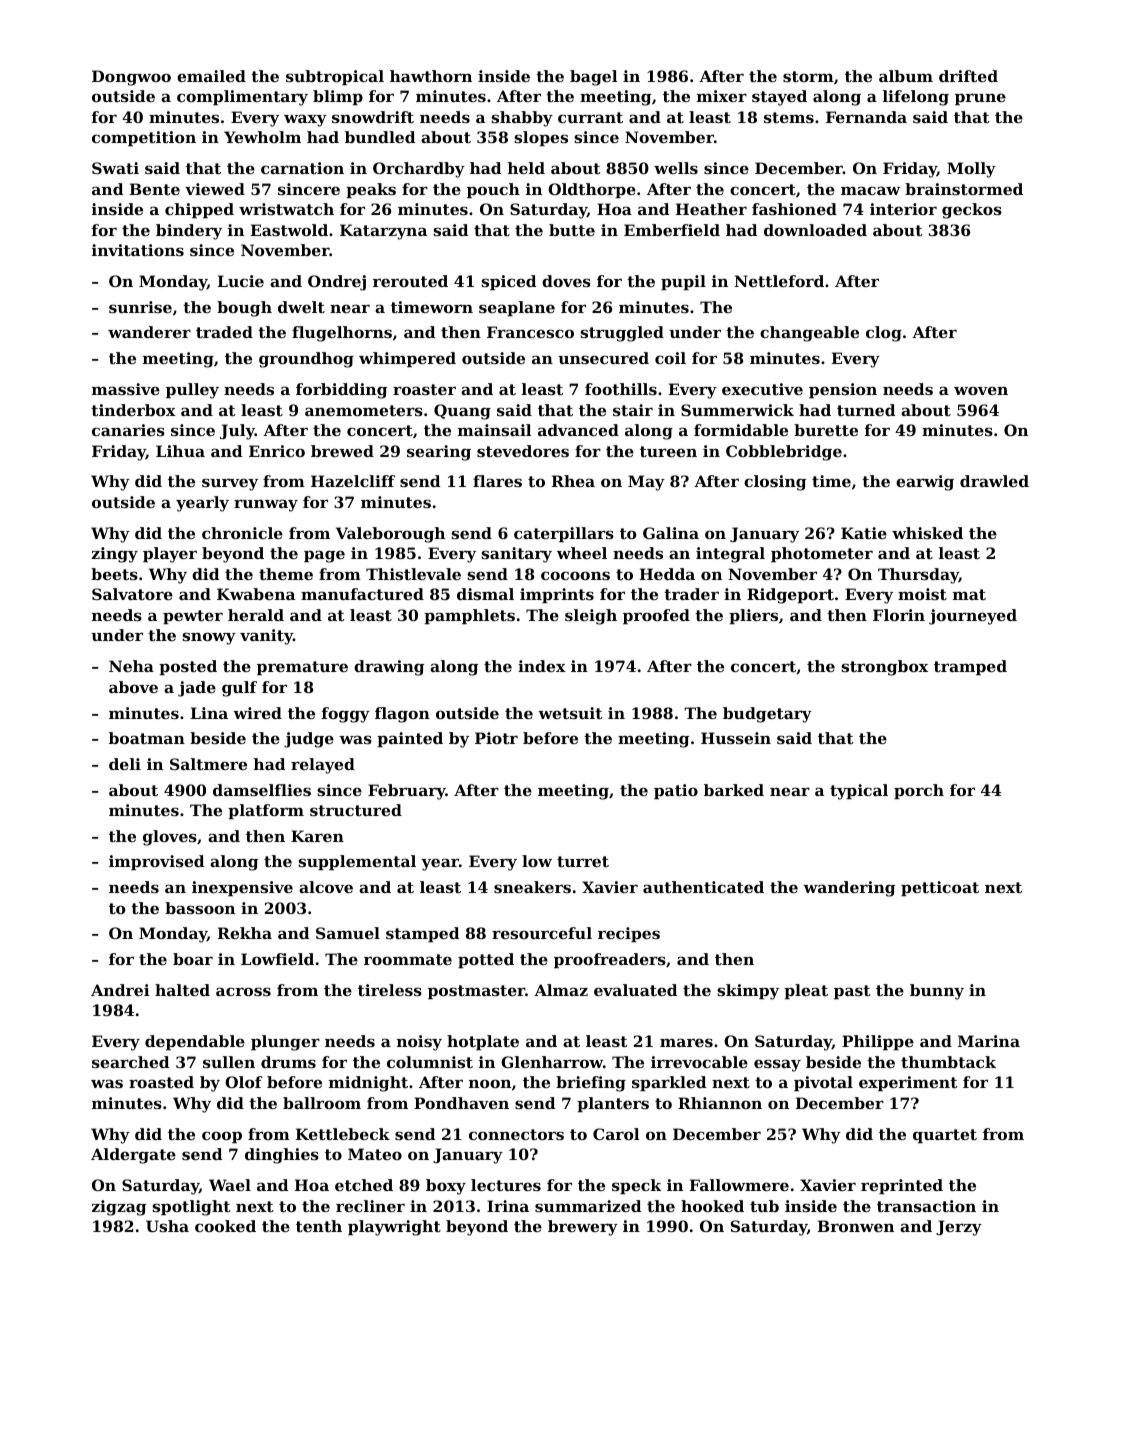  Describe the element at coordinates (919, 791) in the page. I see `porch` at that location.
